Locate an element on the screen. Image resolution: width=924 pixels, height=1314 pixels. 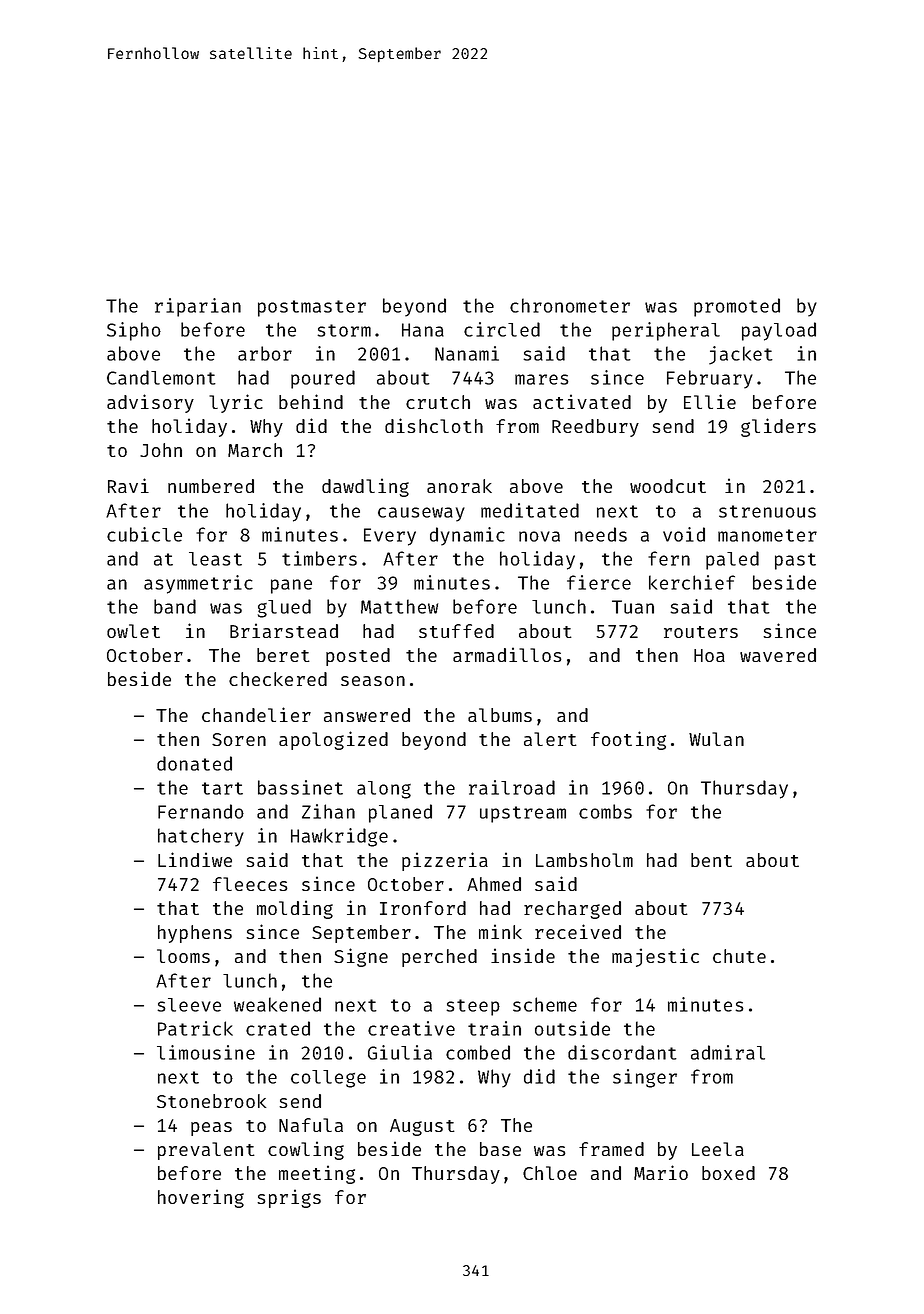
chandelier is located at coordinates (256, 714).
